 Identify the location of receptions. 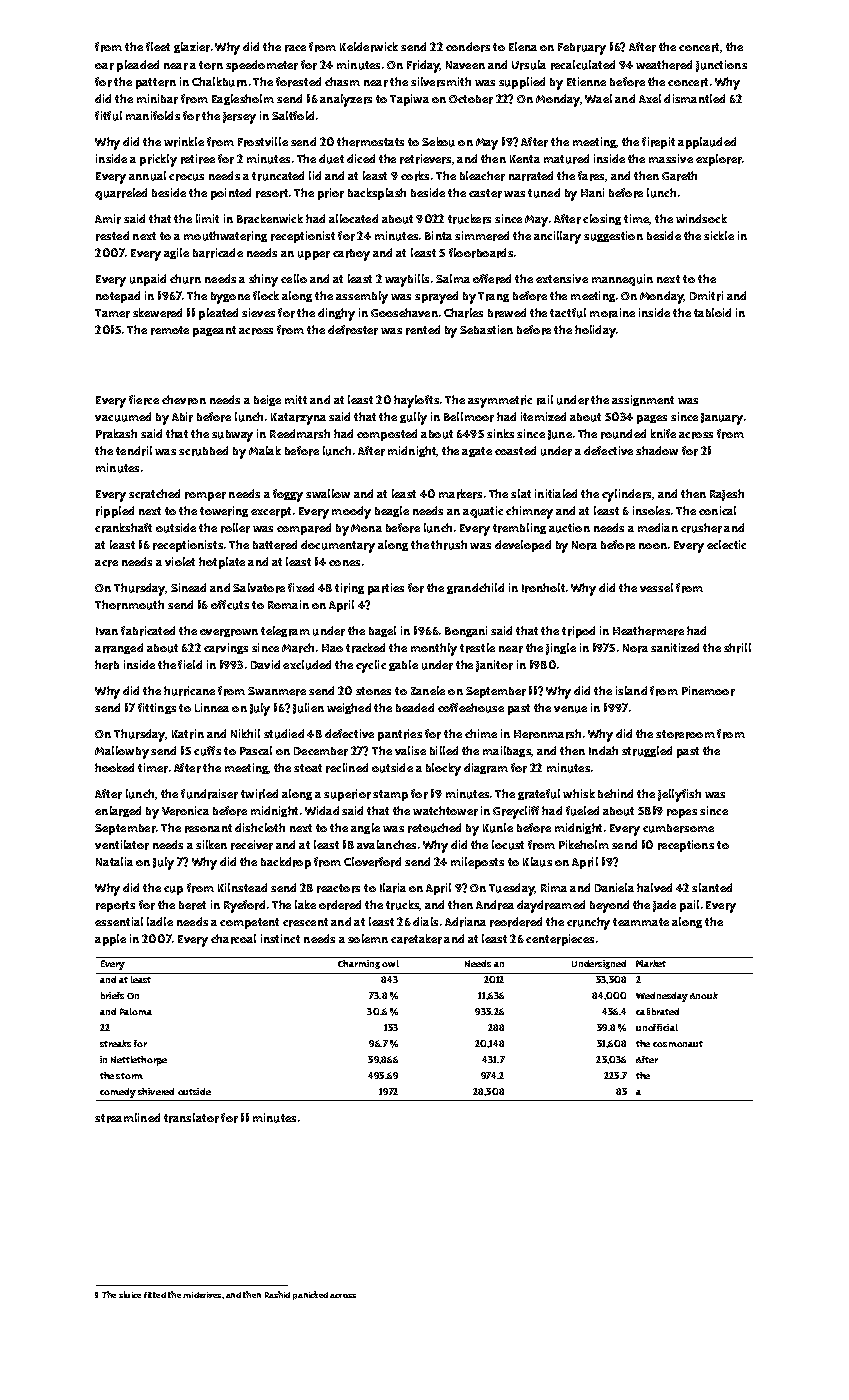
(686, 846).
